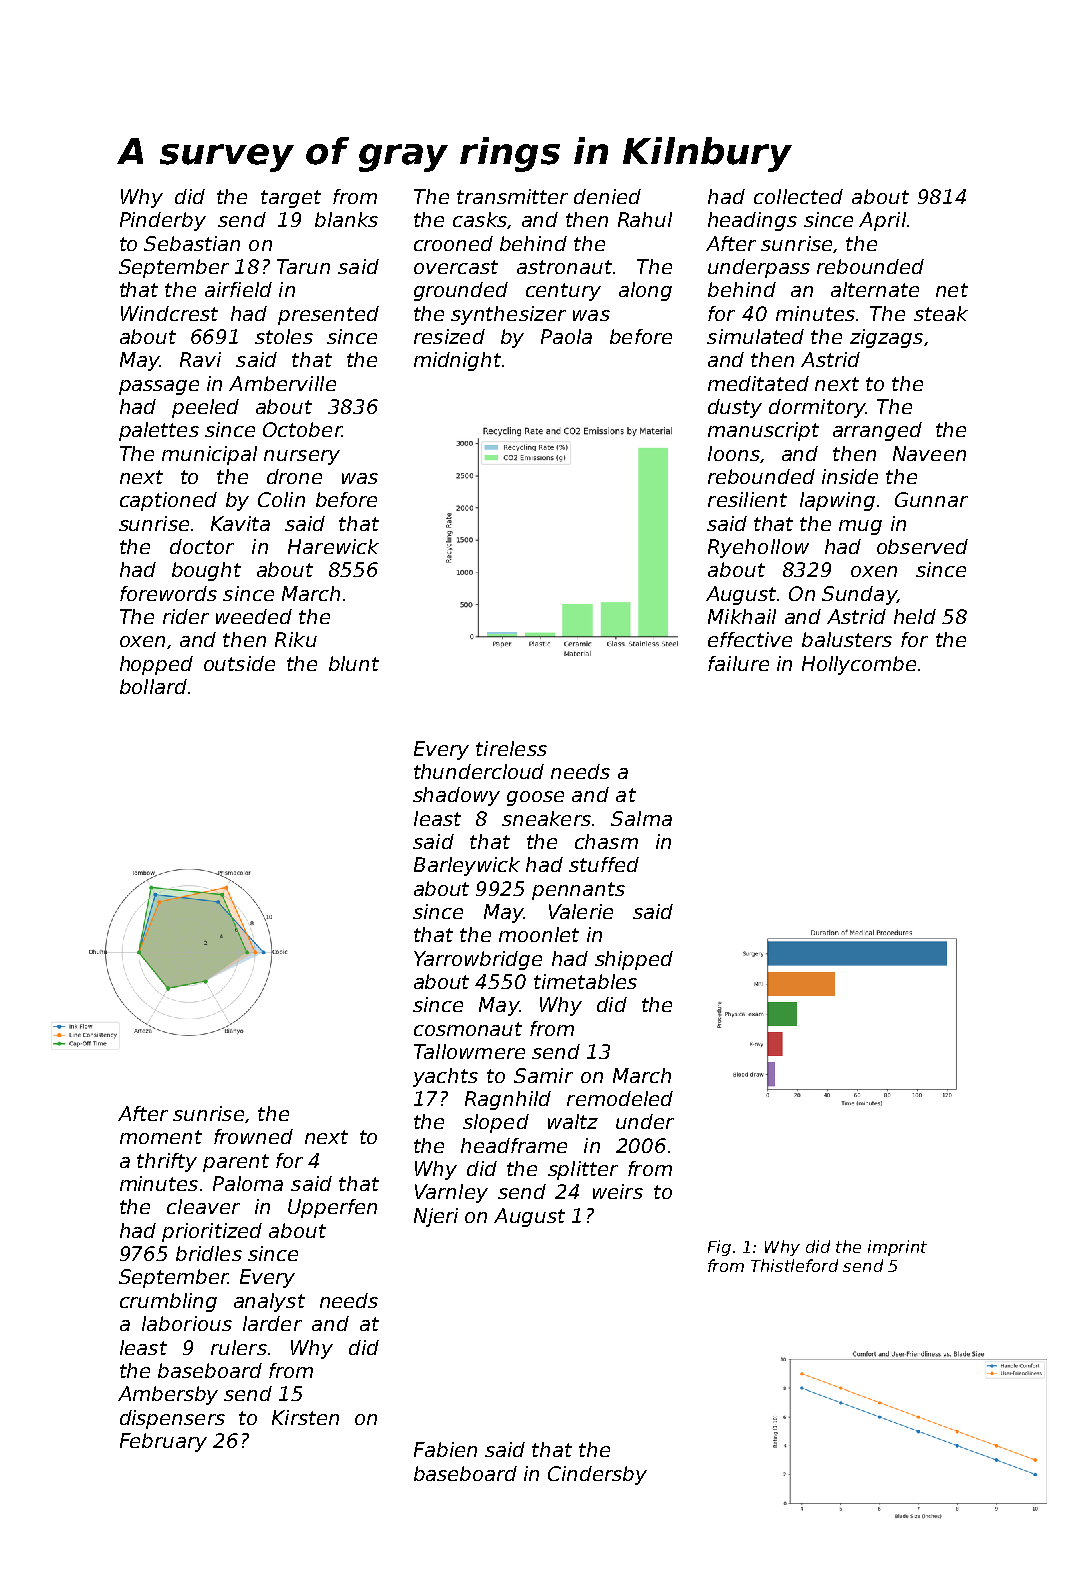 The image size is (1086, 1574). I want to click on Harewick, so click(333, 546).
